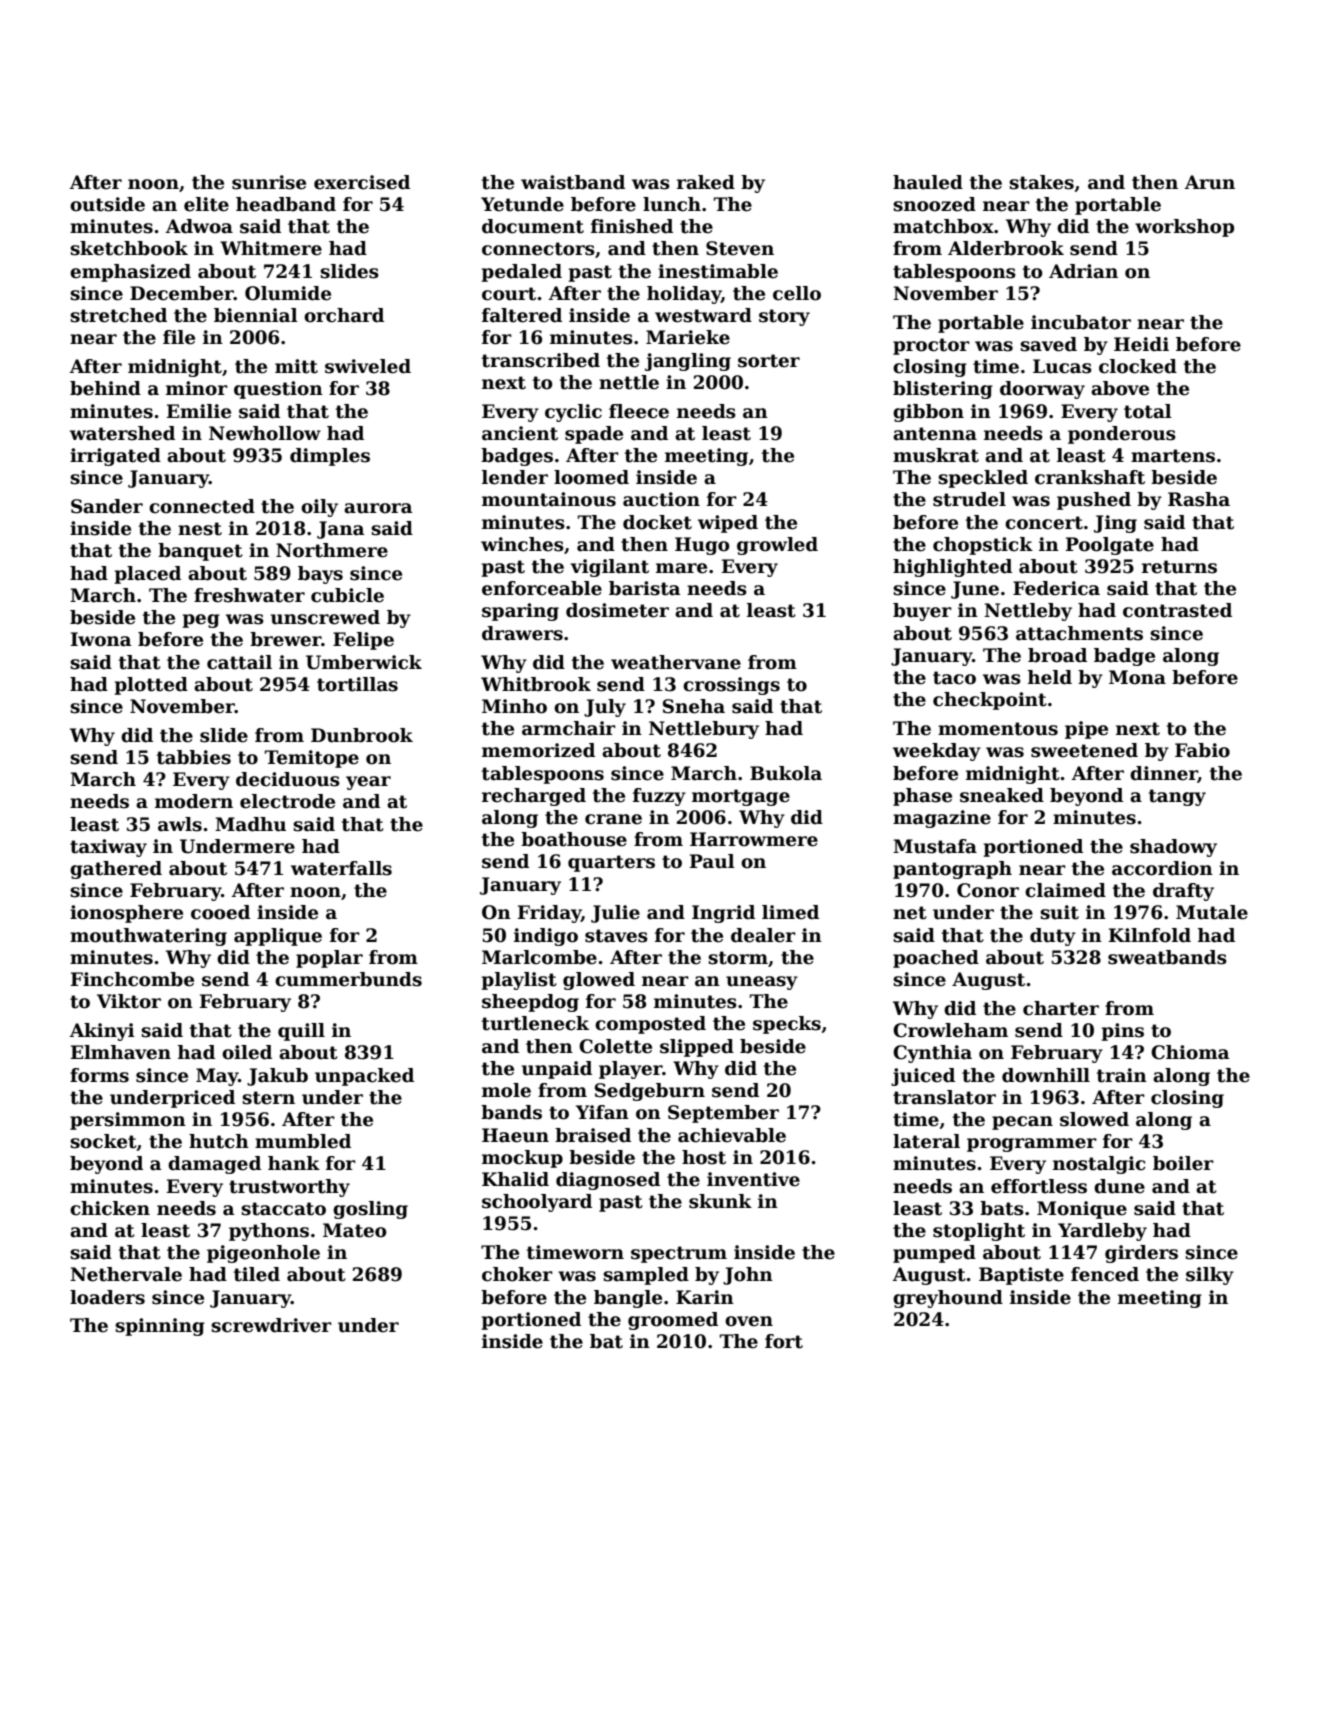  I want to click on watershed, so click(122, 433).
